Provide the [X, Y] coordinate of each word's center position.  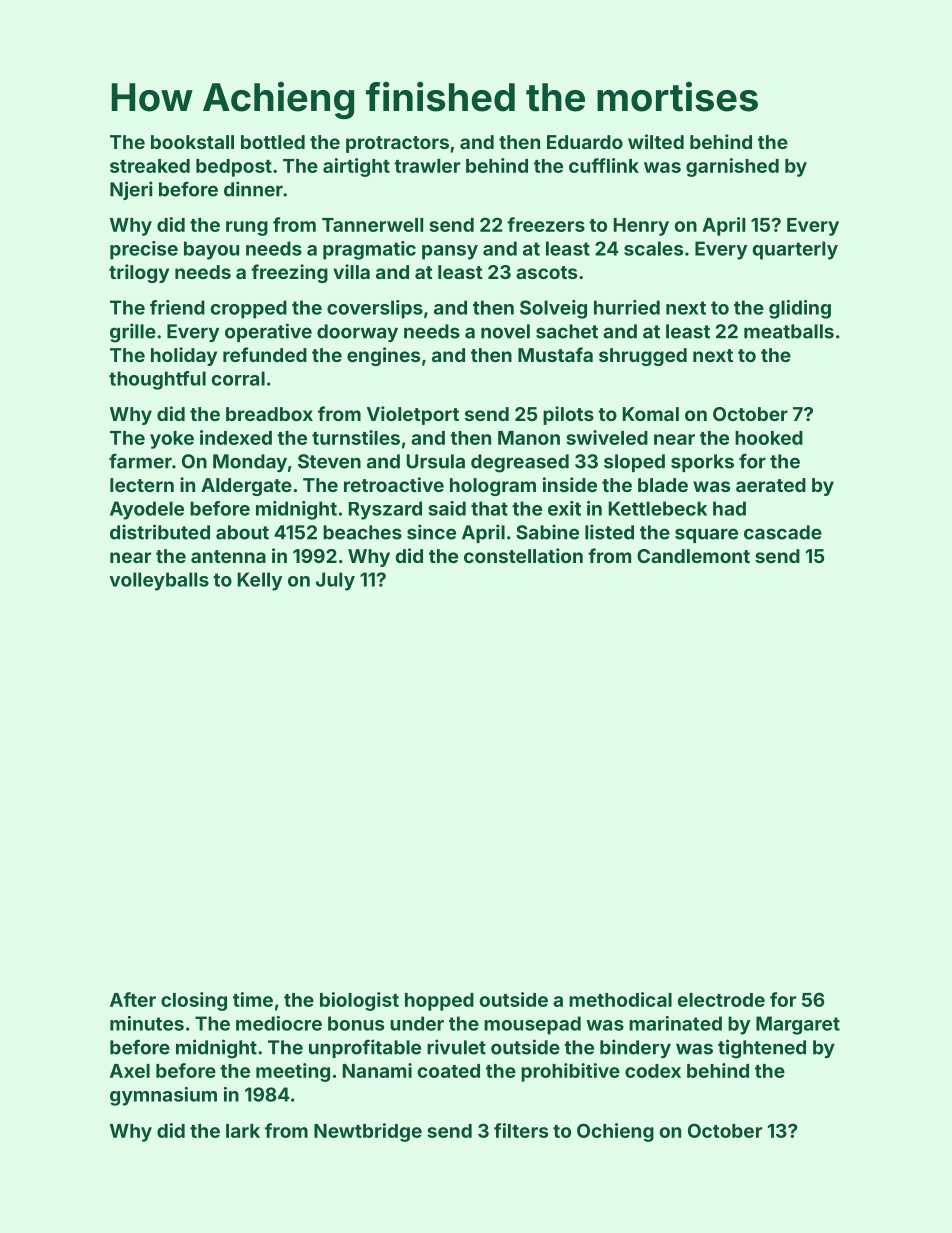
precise [144, 250]
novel [505, 331]
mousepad [532, 1025]
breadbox [269, 414]
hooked [769, 438]
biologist [359, 1001]
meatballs [789, 331]
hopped [439, 1002]
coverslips [375, 309]
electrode [721, 1000]
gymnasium [163, 1096]
